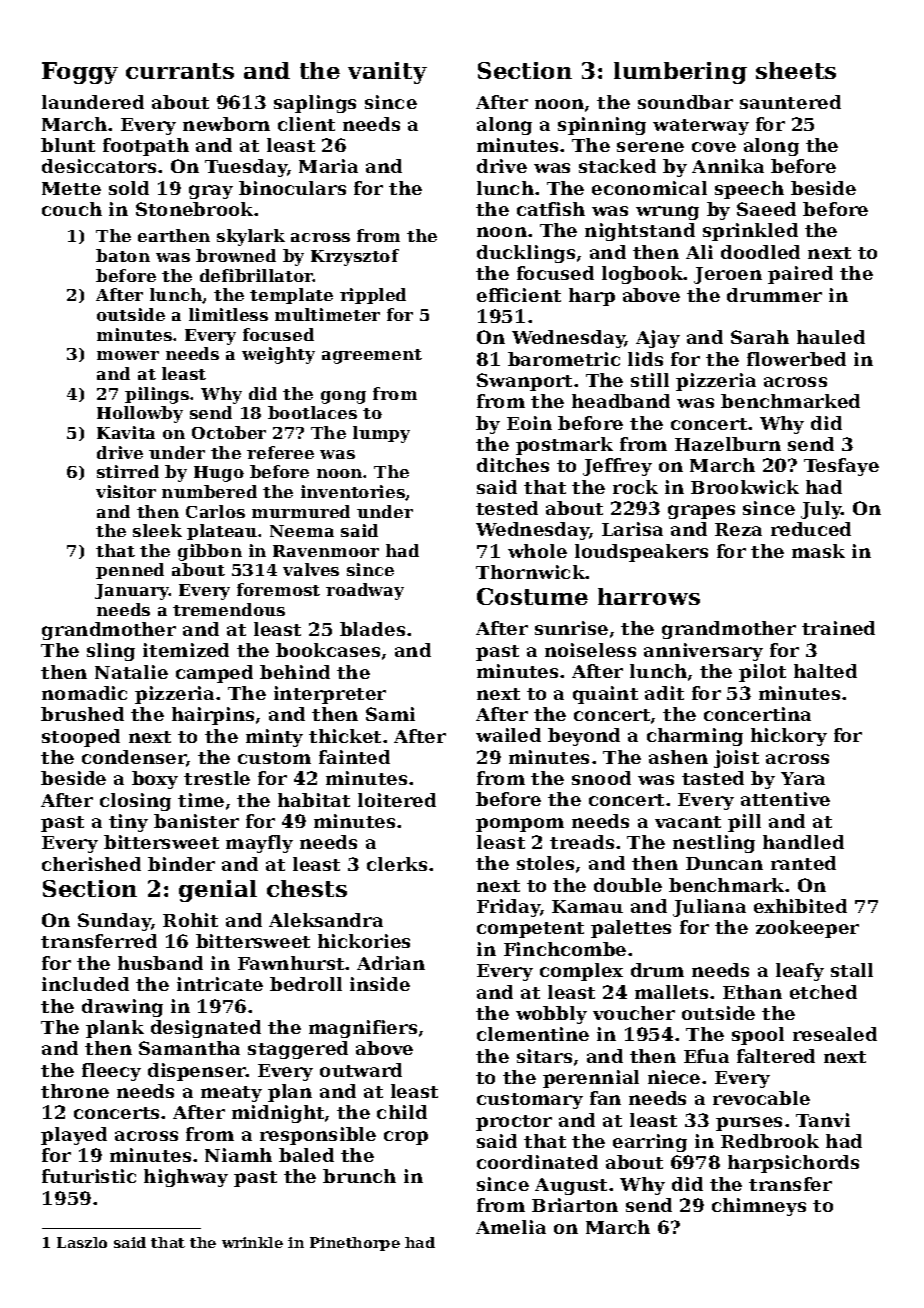  I want to click on Pinethorpe, so click(355, 1244).
